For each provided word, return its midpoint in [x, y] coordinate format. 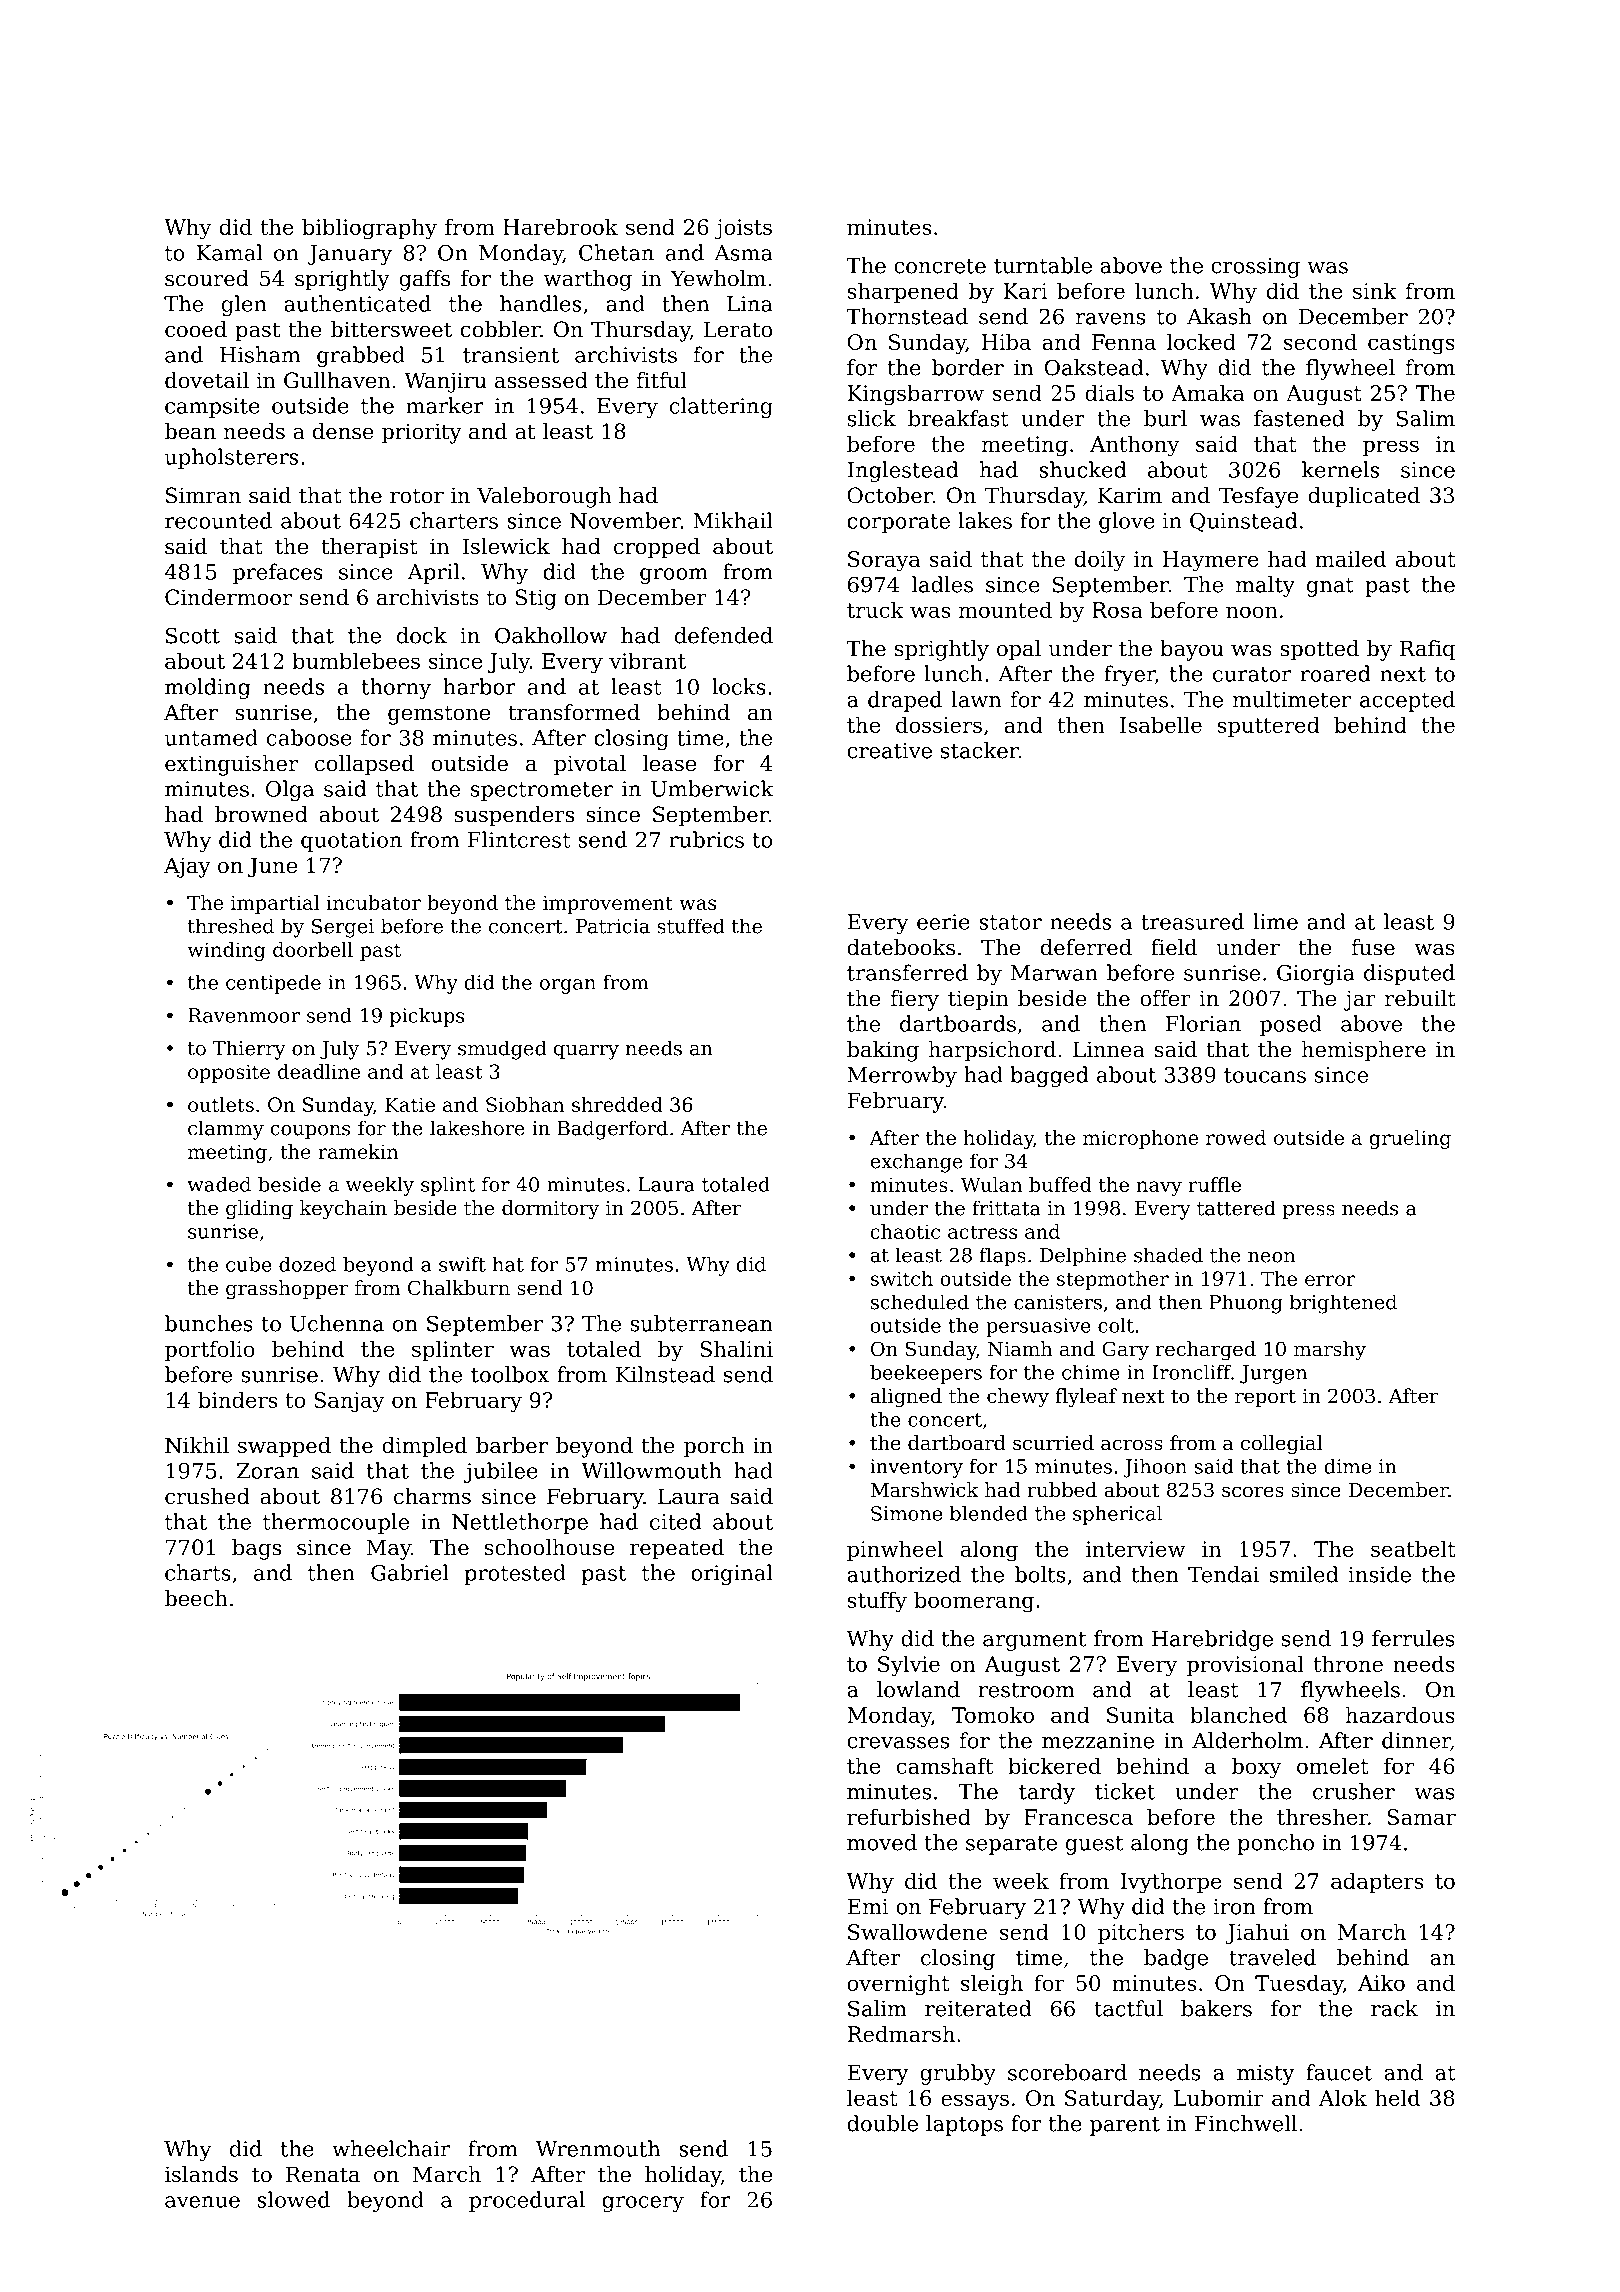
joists [743, 229]
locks [739, 686]
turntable [1043, 265]
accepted [1407, 701]
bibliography [369, 229]
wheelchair [391, 2148]
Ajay [187, 867]
